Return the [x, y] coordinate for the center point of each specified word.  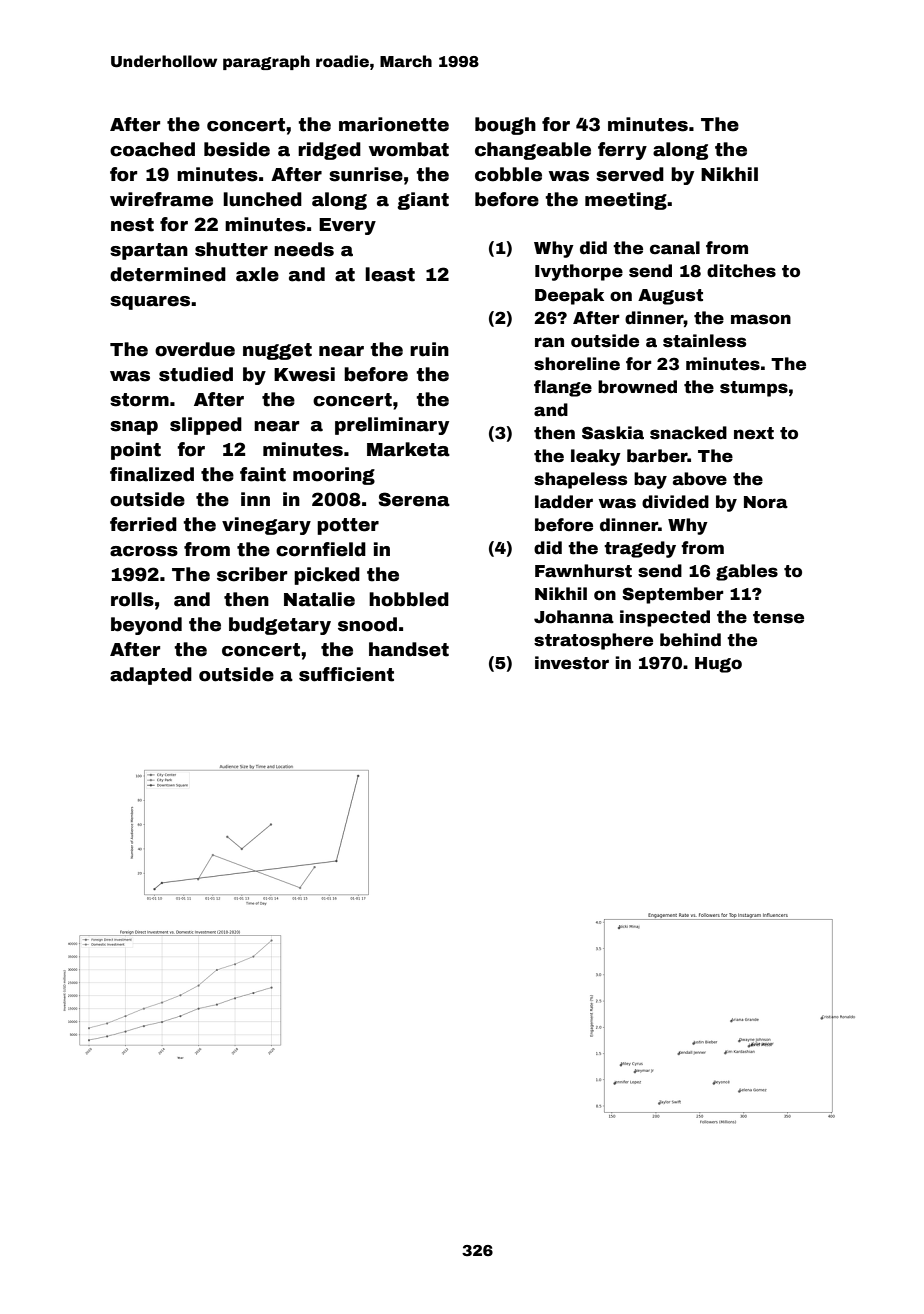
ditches [741, 271]
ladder [564, 502]
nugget [277, 351]
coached [152, 149]
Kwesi [304, 374]
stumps [754, 389]
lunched [262, 199]
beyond [146, 626]
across [144, 551]
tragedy [640, 549]
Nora [766, 502]
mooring [334, 476]
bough [505, 126]
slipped [206, 426]
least [390, 274]
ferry [622, 151]
